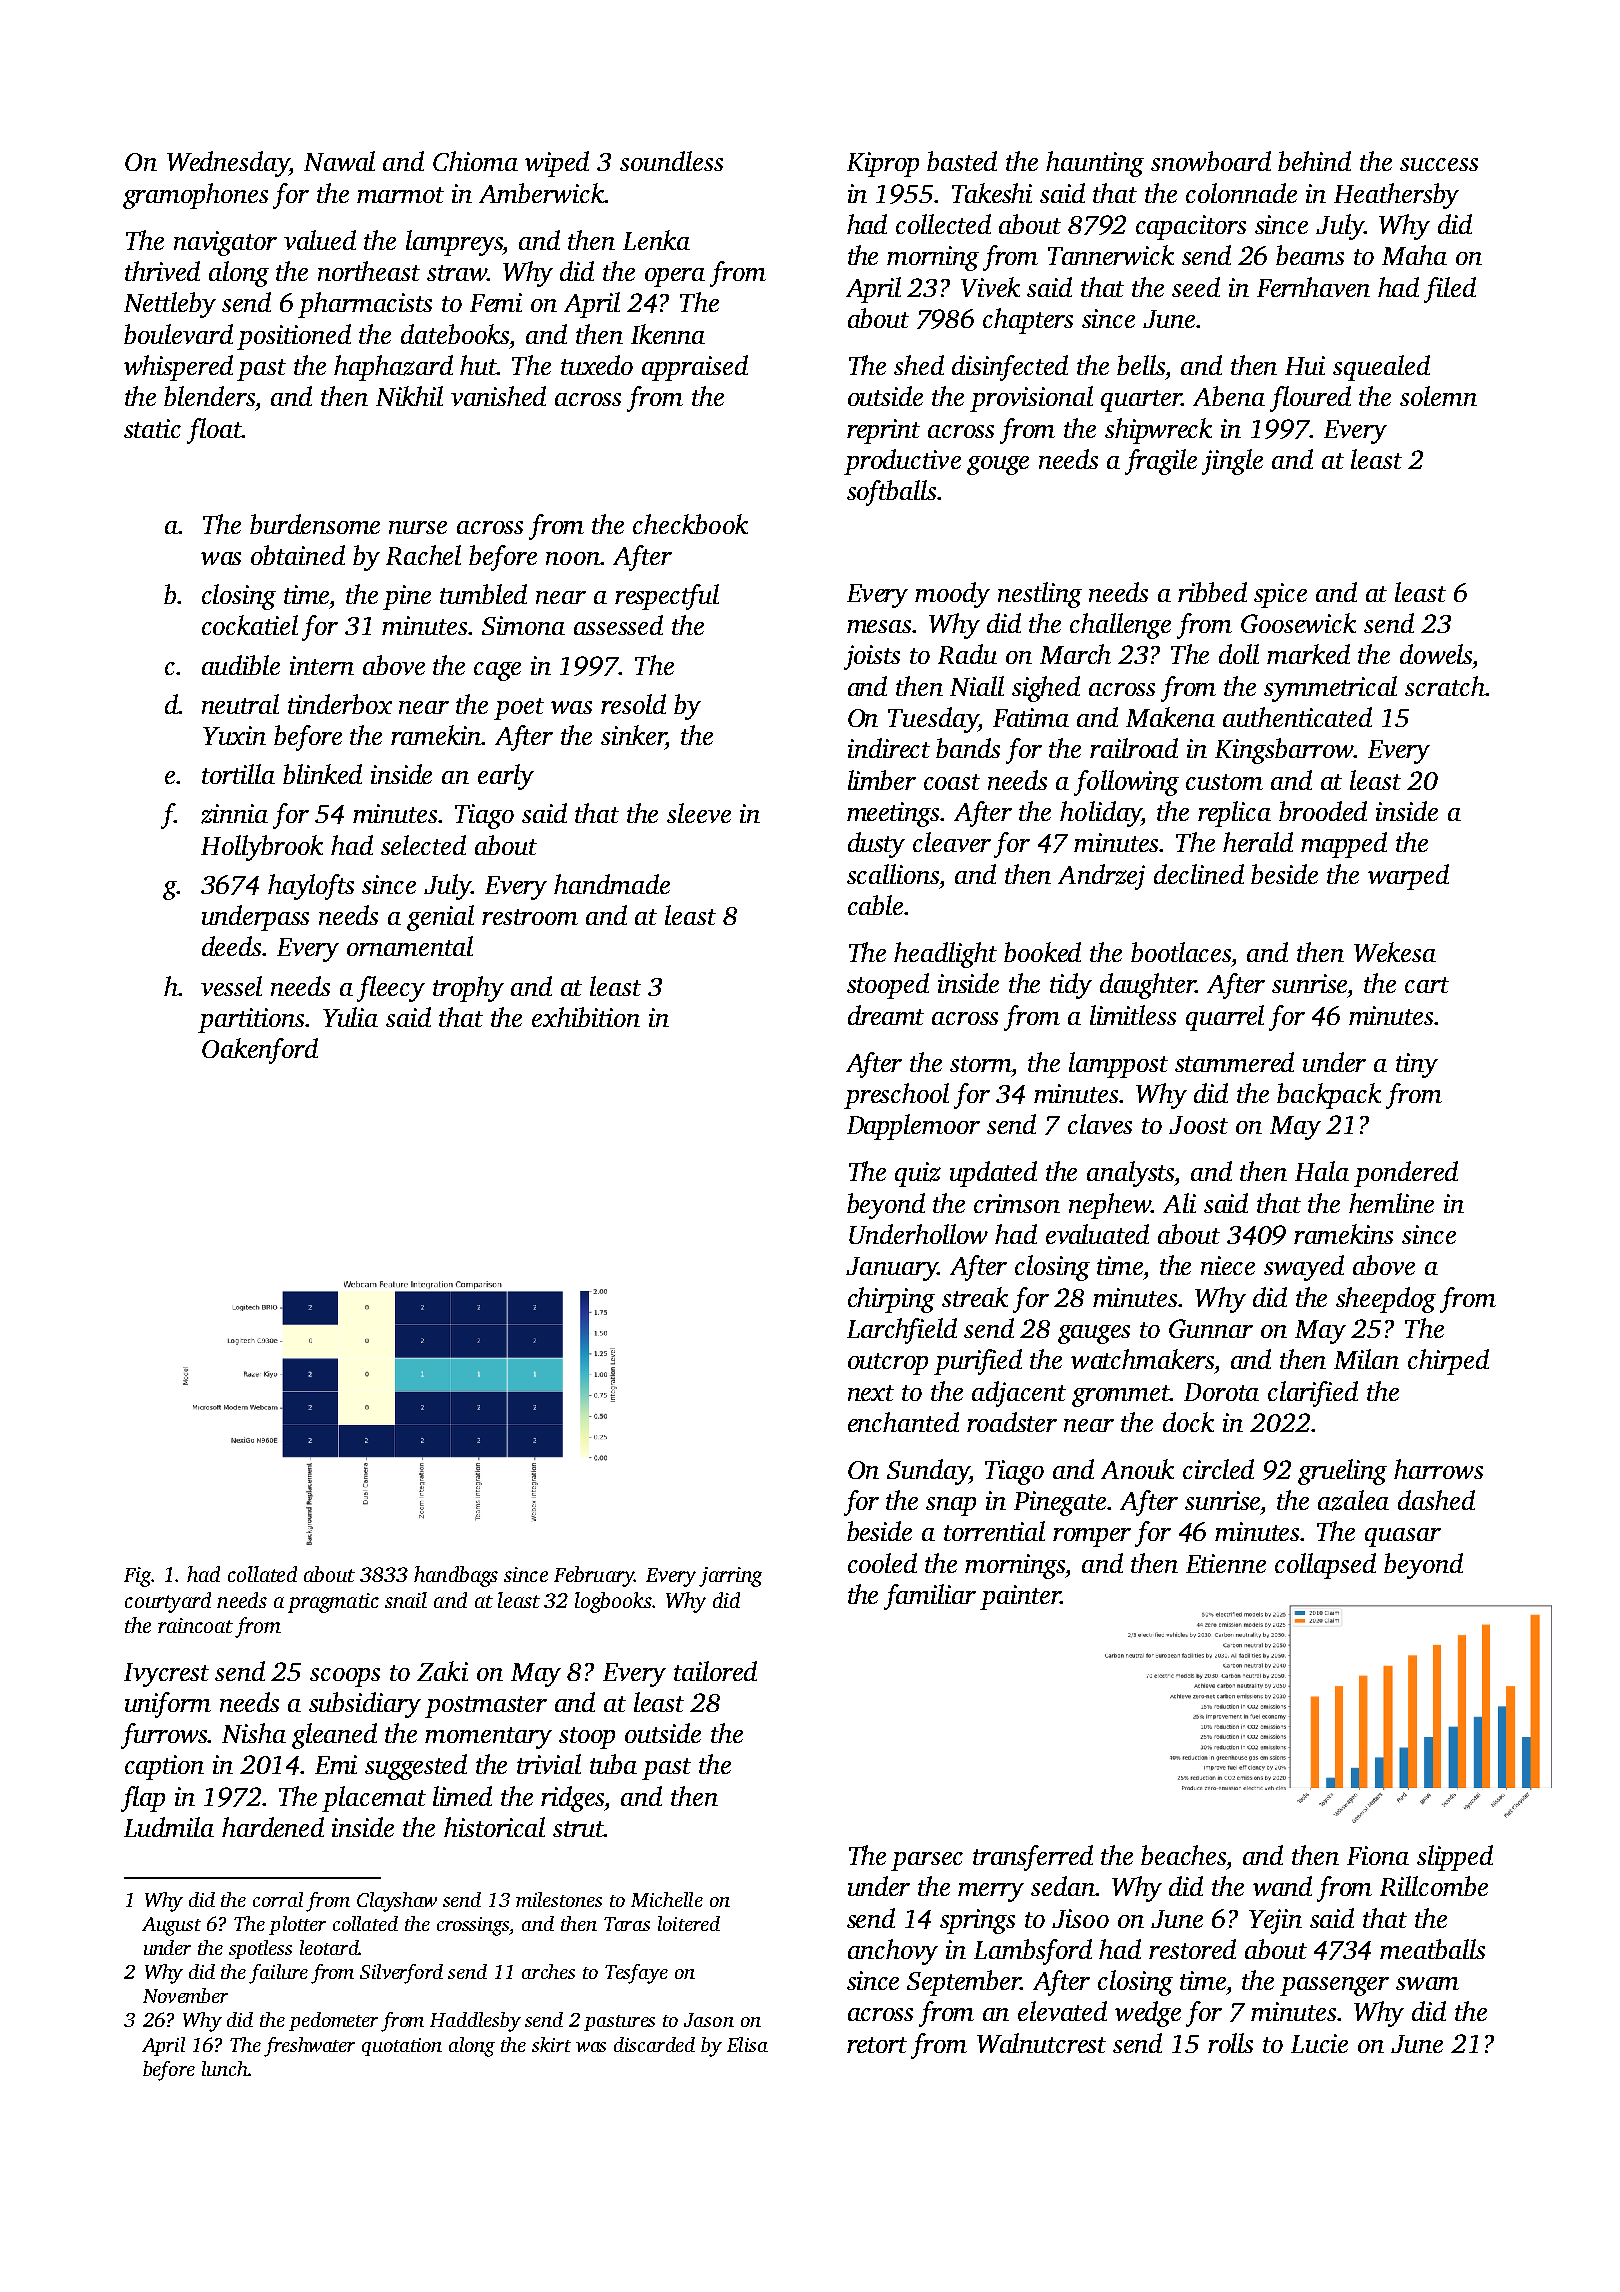  I want to click on Haddlesby, so click(475, 2022).
